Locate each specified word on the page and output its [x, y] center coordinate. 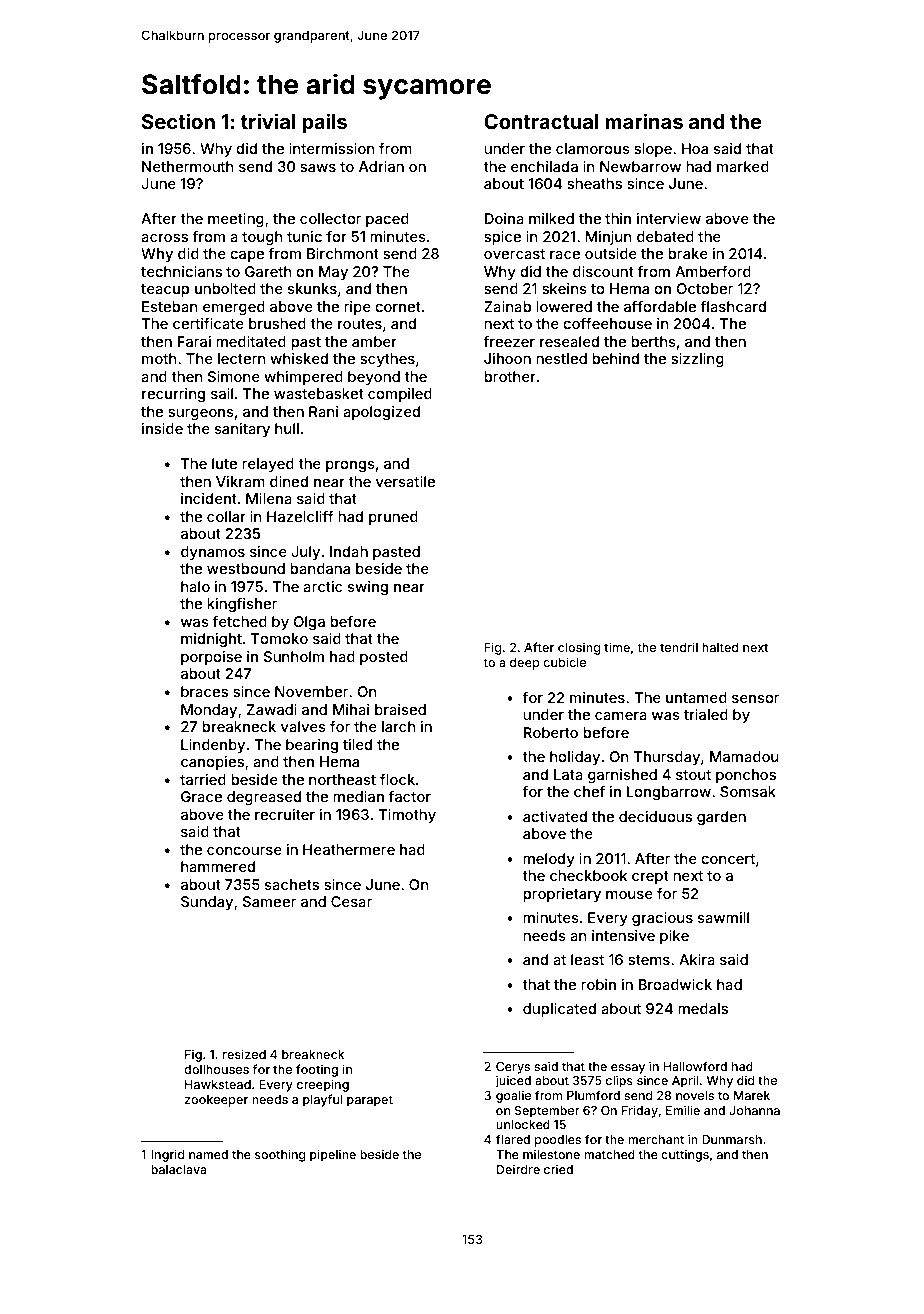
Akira [697, 959]
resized [244, 1054]
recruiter [285, 814]
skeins [564, 288]
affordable [660, 306]
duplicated [559, 1010]
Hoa [695, 148]
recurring [173, 395]
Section [178, 121]
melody [549, 860]
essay [628, 1069]
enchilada [544, 166]
